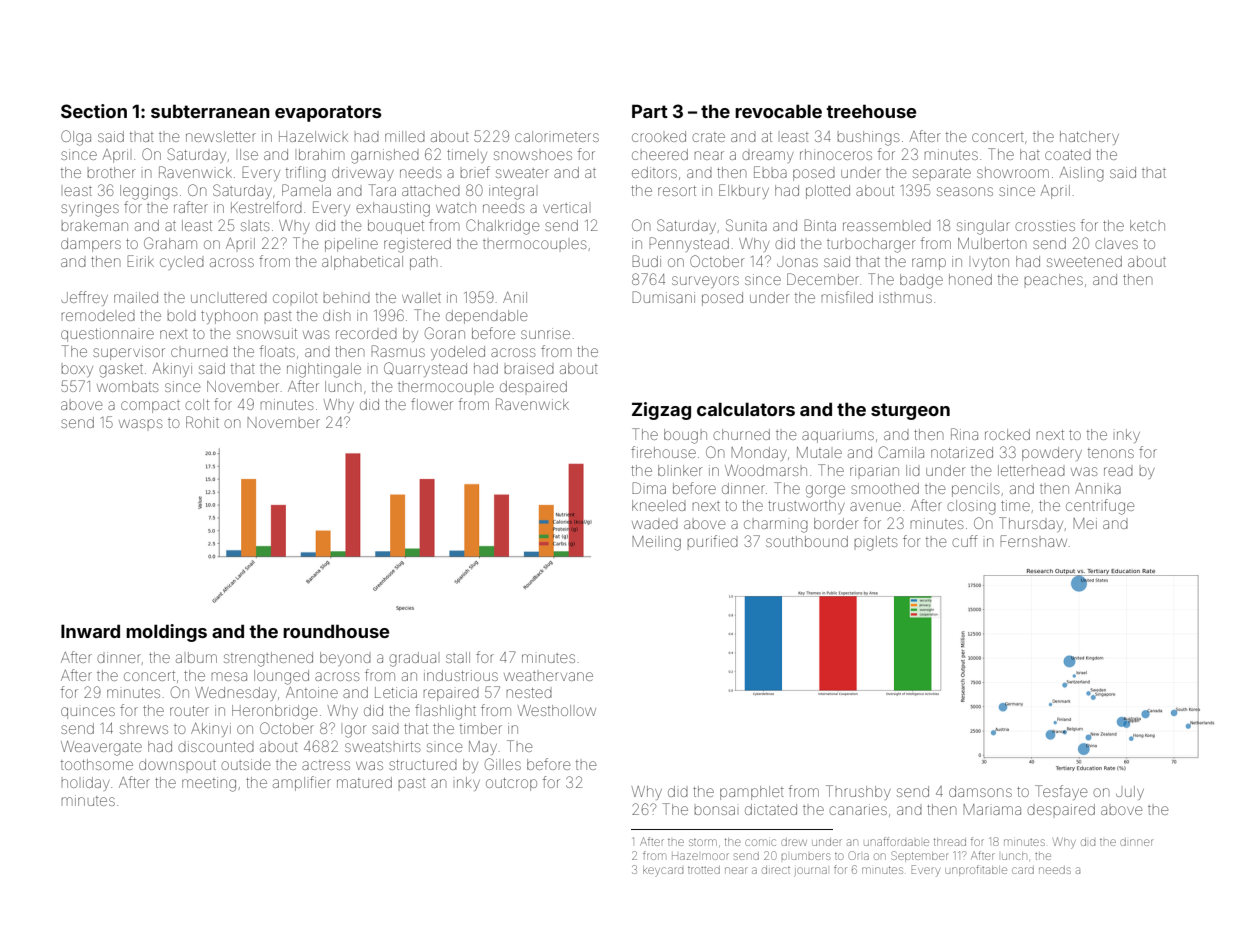  Describe the element at coordinates (976, 870) in the page. I see `unprofitable` at that location.
